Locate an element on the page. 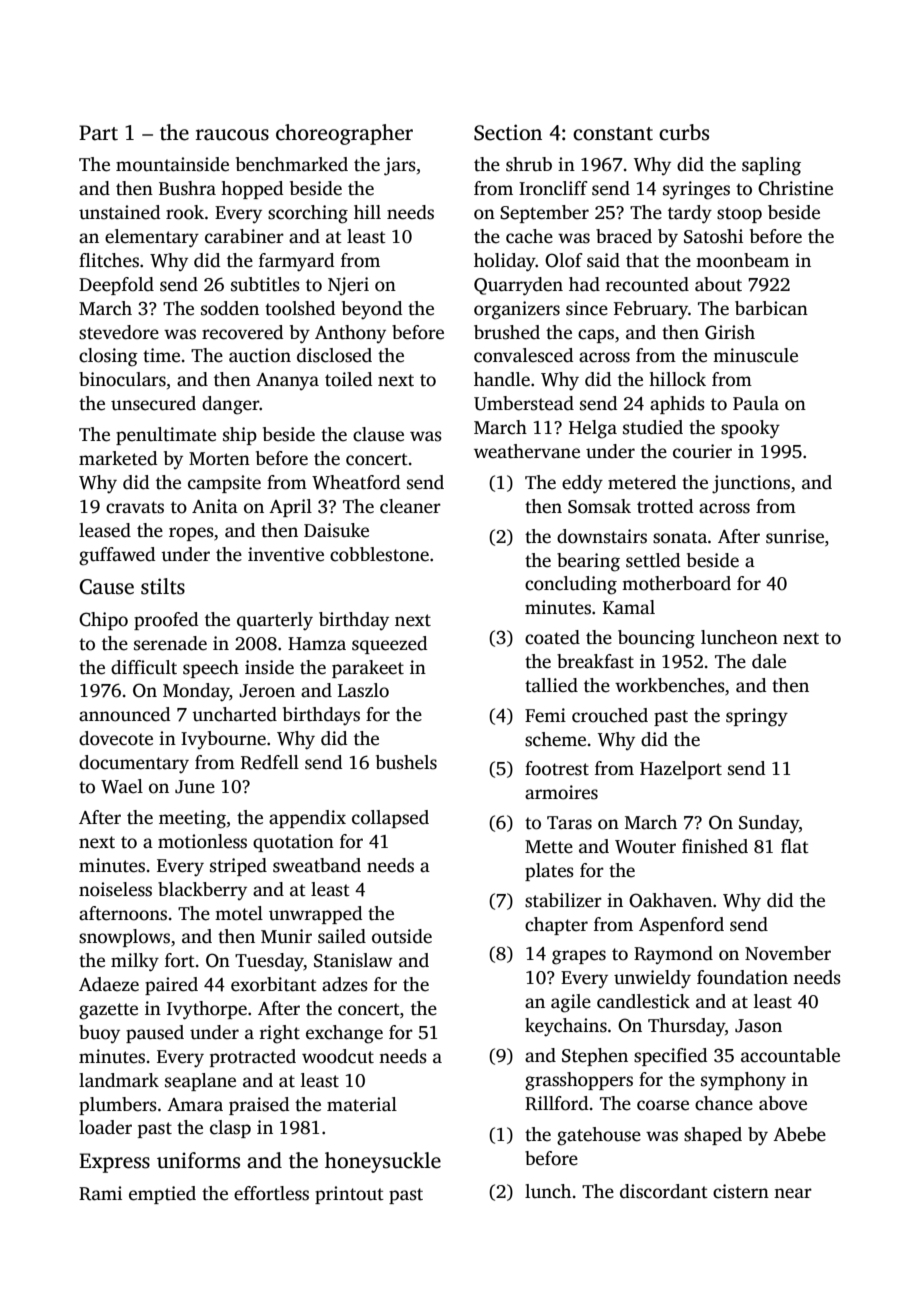  Raymond is located at coordinates (673, 955).
